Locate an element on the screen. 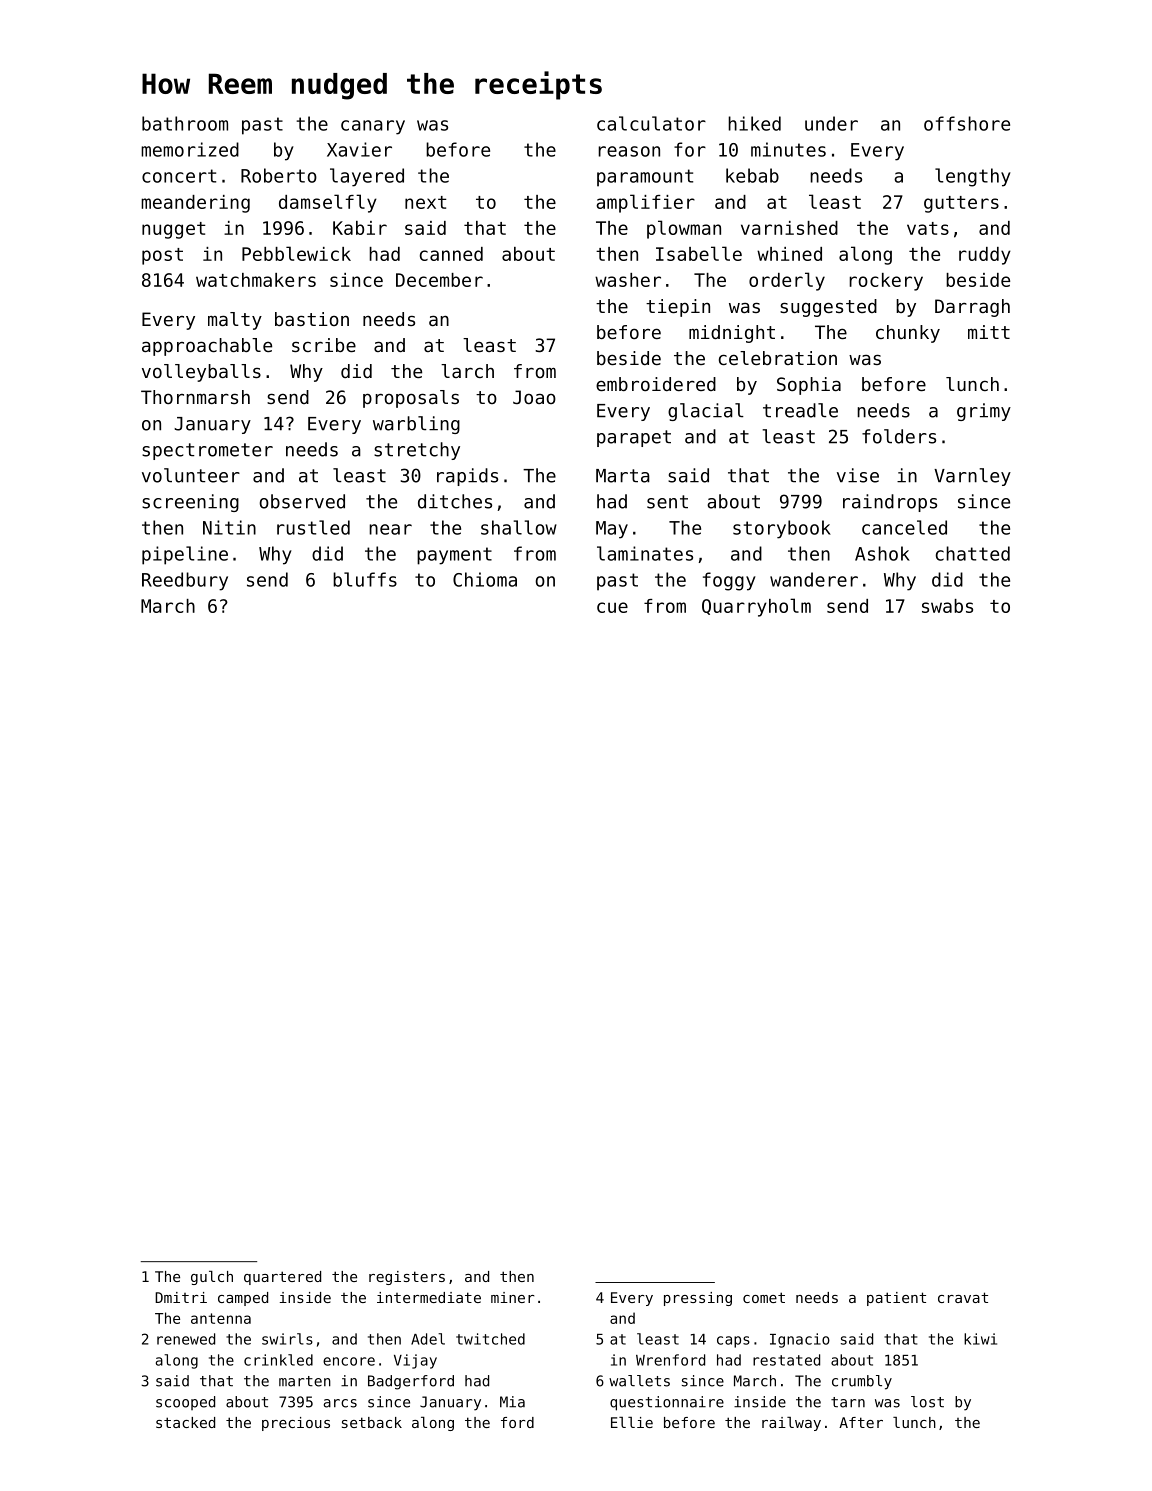 This screenshot has width=1152, height=1491. miner is located at coordinates (512, 1297).
